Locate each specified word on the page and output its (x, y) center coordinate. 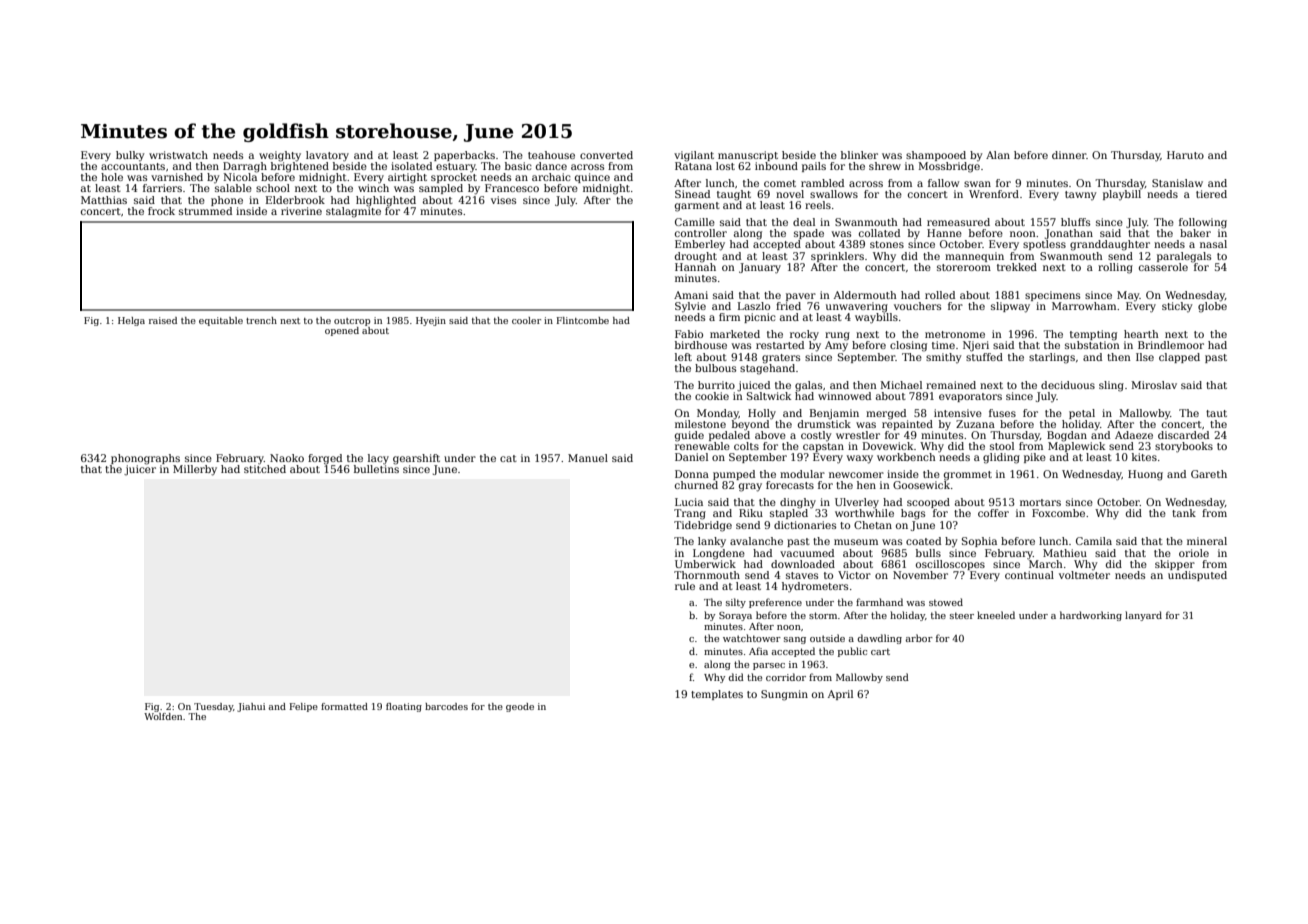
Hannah (695, 266)
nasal (1213, 244)
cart (880, 651)
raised (163, 320)
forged (325, 459)
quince (592, 178)
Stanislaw (1177, 183)
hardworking (1091, 616)
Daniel (691, 457)
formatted (344, 706)
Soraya (735, 616)
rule (685, 586)
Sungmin (784, 695)
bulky (130, 156)
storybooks (1184, 447)
